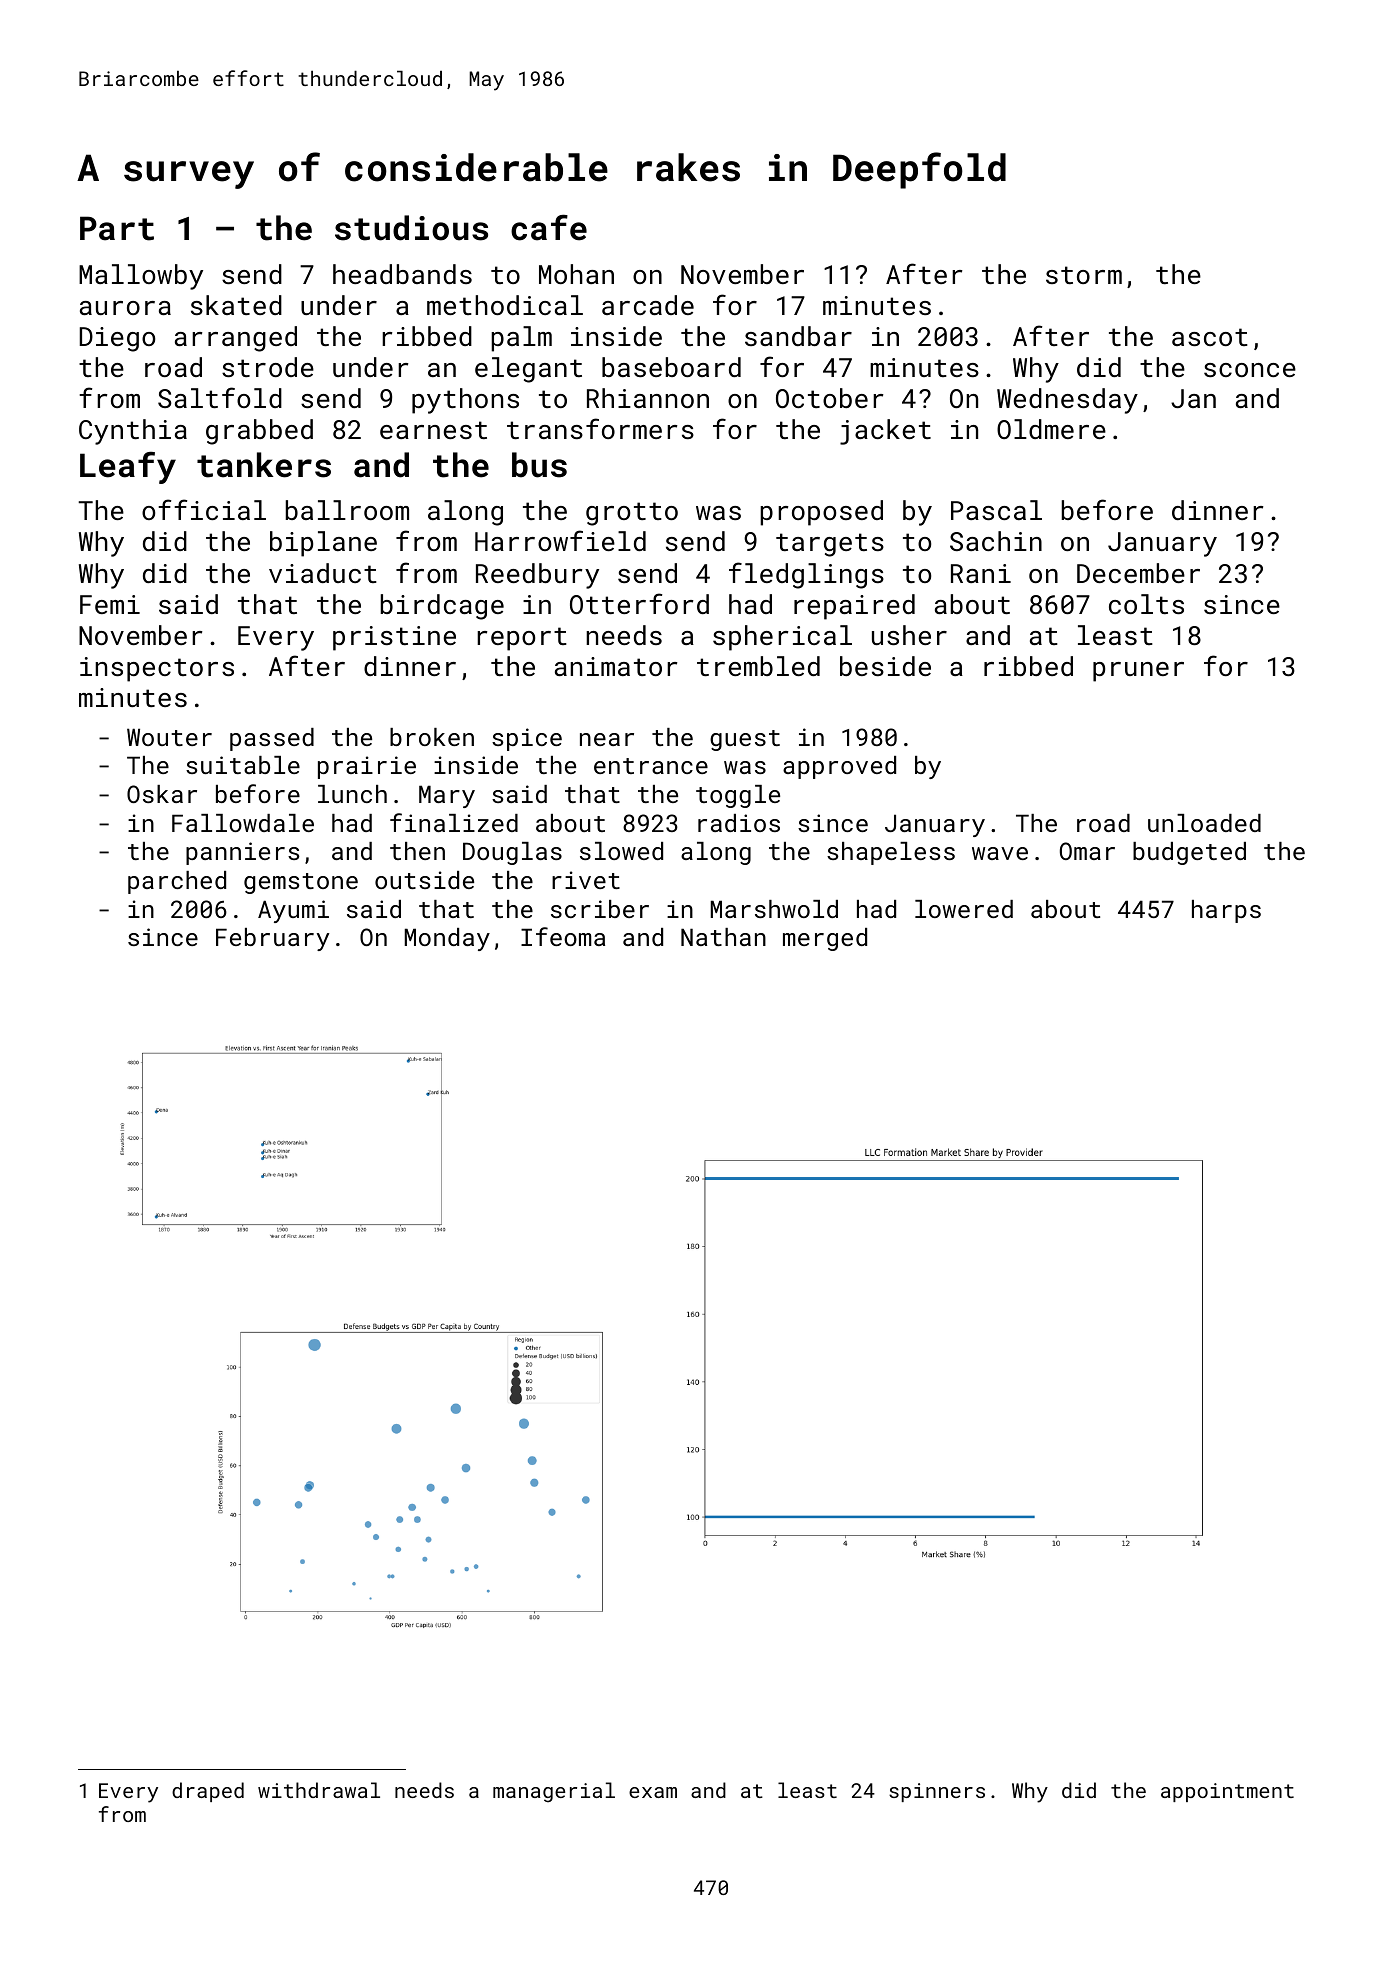 This screenshot has width=1386, height=1969. I want to click on exam, so click(653, 1792).
